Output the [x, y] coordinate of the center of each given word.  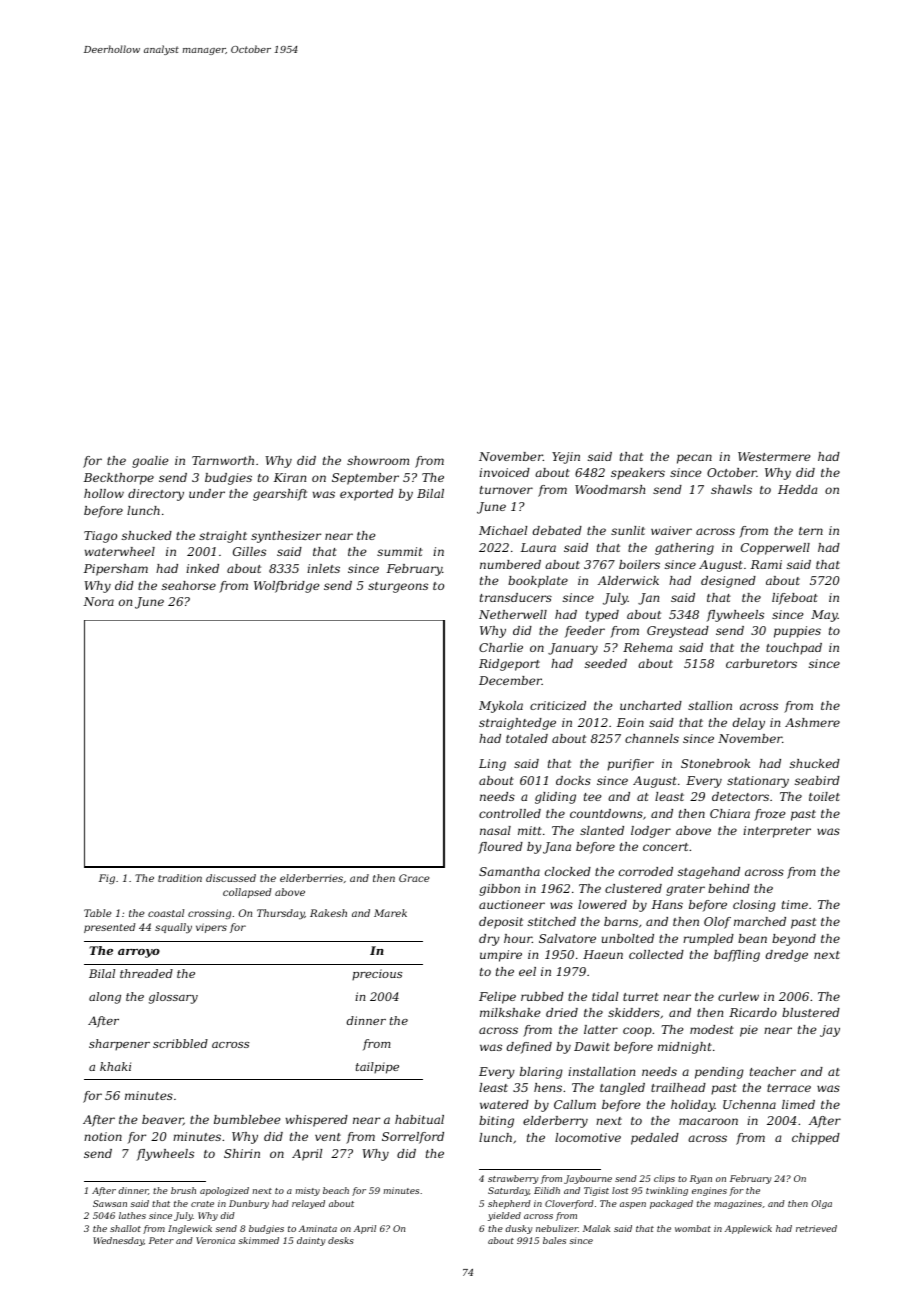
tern [811, 531]
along [105, 998]
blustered [811, 1012]
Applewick [748, 1229]
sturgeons [398, 587]
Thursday [281, 914]
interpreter [777, 832]
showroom [378, 460]
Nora [98, 601]
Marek [390, 913]
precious [377, 975]
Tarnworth [223, 460]
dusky [518, 1229]
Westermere [774, 456]
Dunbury [249, 1204]
